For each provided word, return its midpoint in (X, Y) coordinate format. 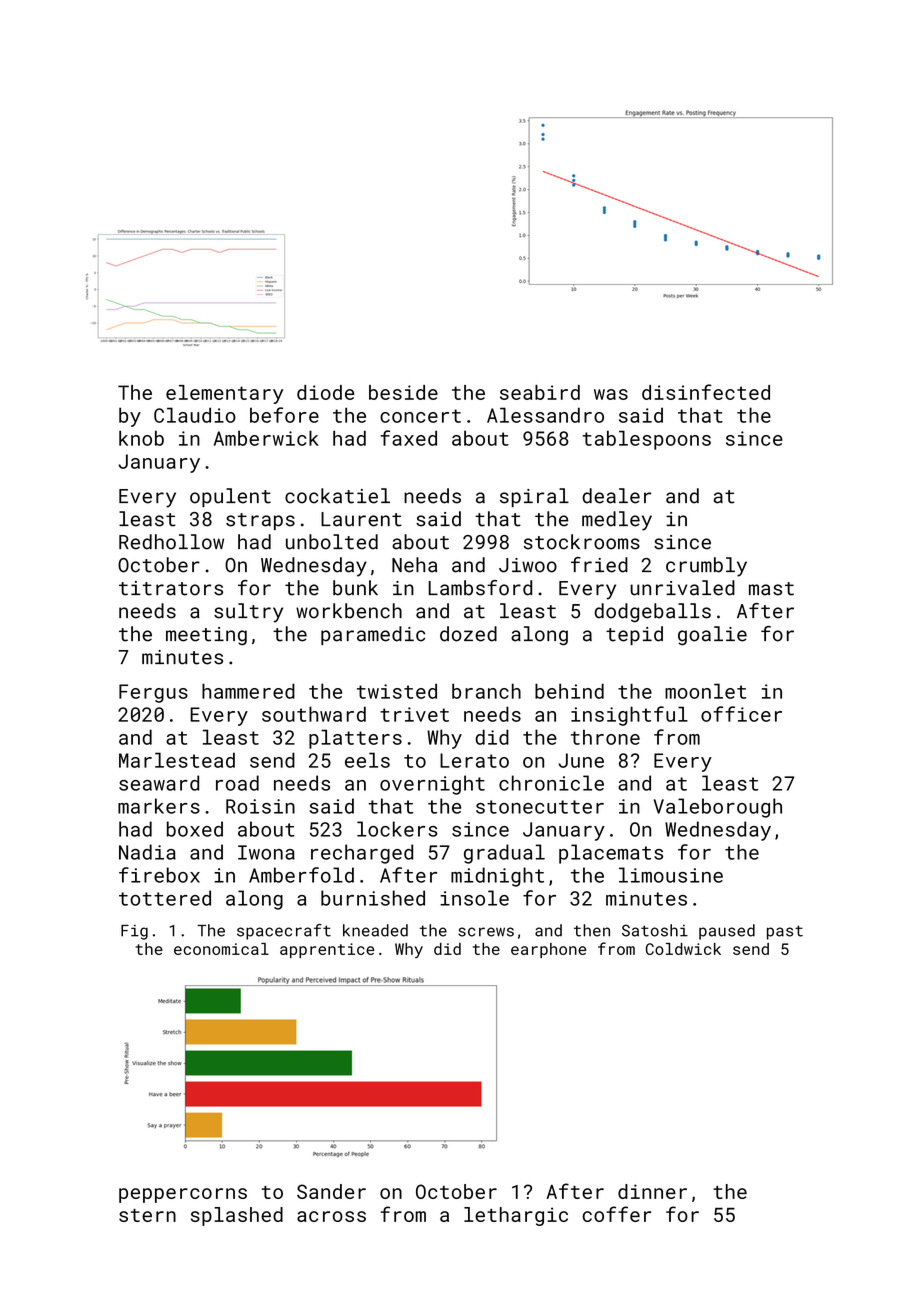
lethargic (516, 1216)
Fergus (153, 693)
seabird (540, 392)
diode (325, 392)
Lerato (474, 760)
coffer (616, 1214)
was (611, 394)
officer (741, 714)
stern (147, 1215)
